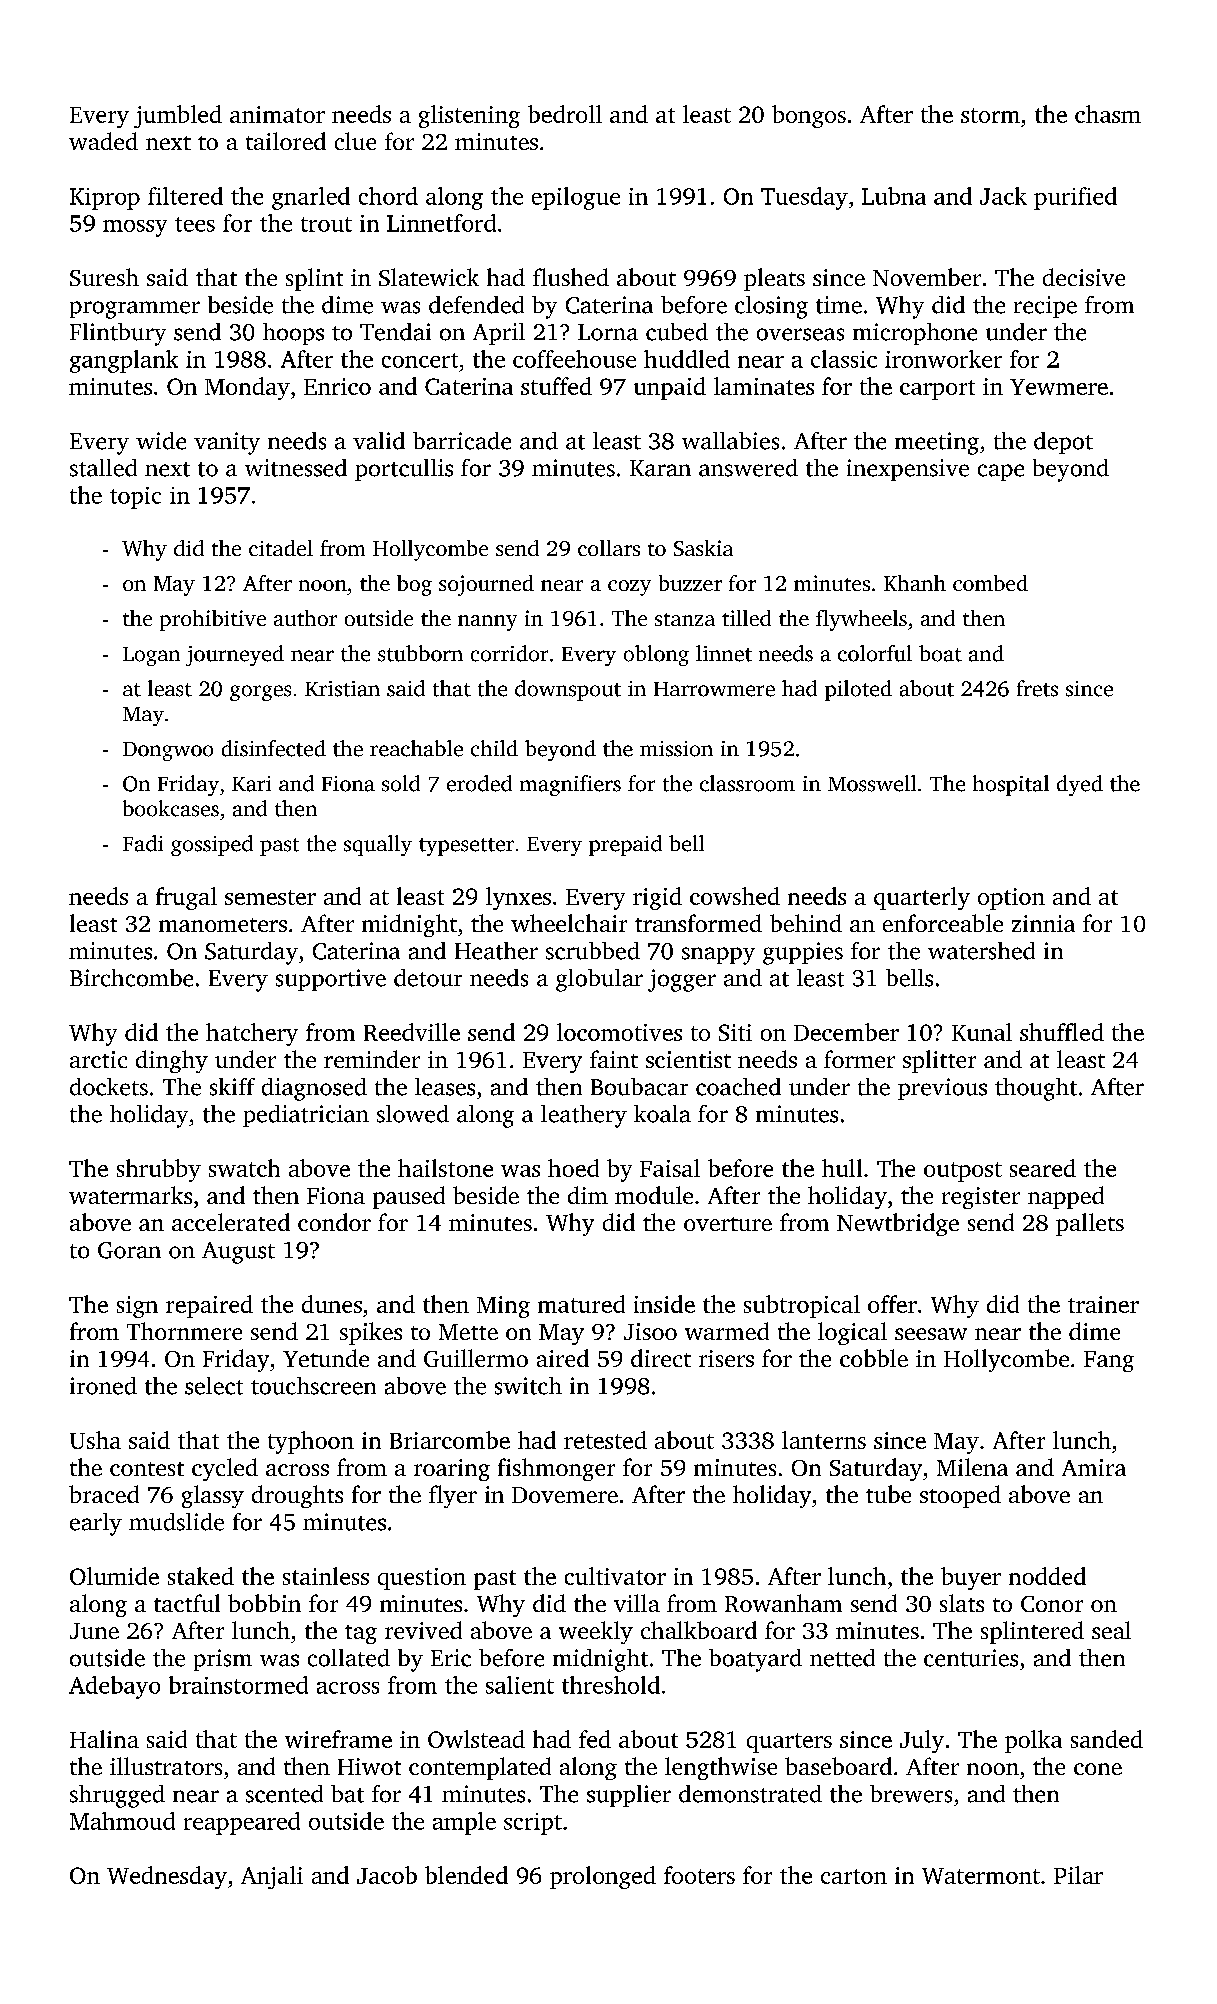 The image size is (1217, 2004). What do you see at coordinates (1063, 443) in the screenshot?
I see `depot` at bounding box center [1063, 443].
